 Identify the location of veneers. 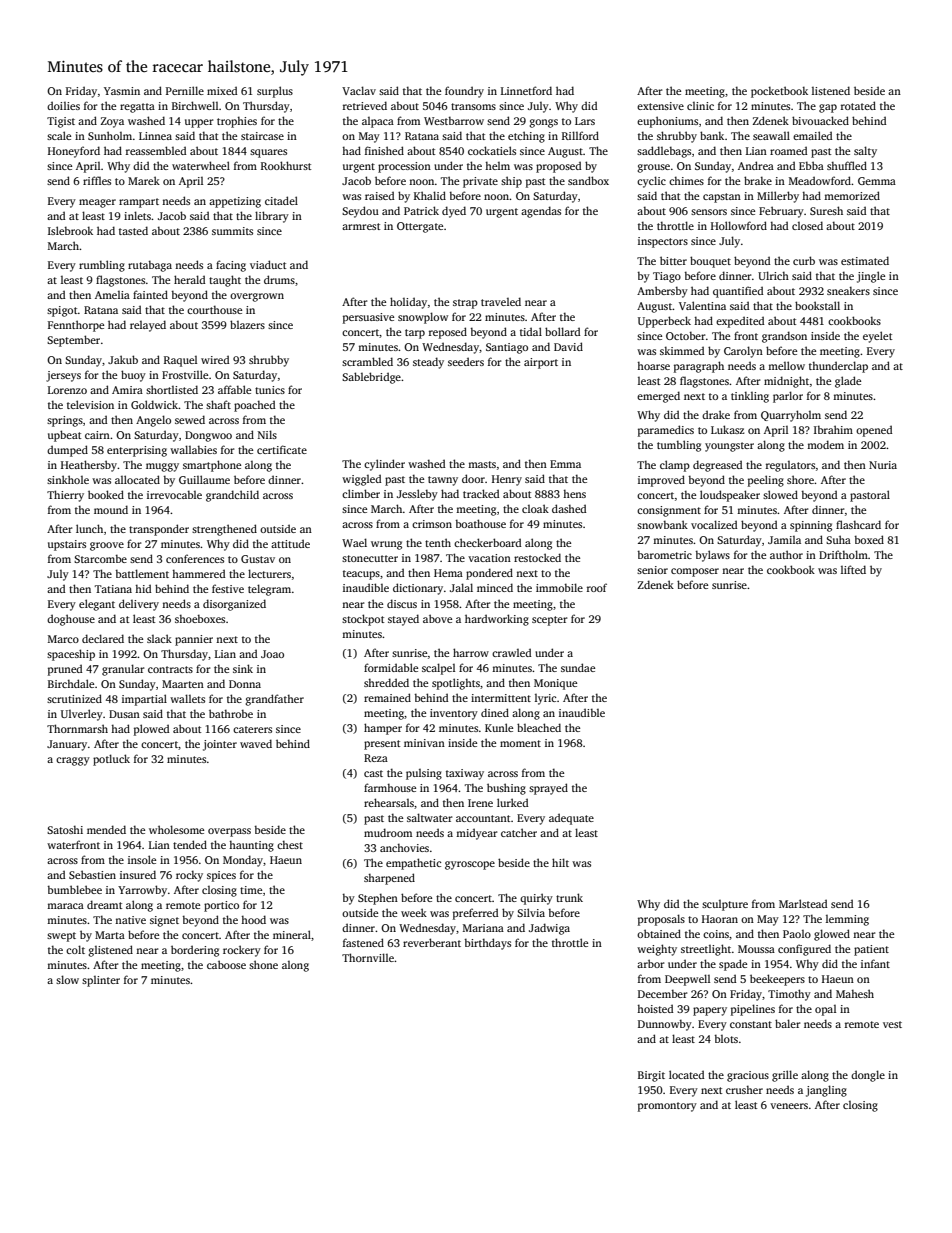
(789, 1106).
